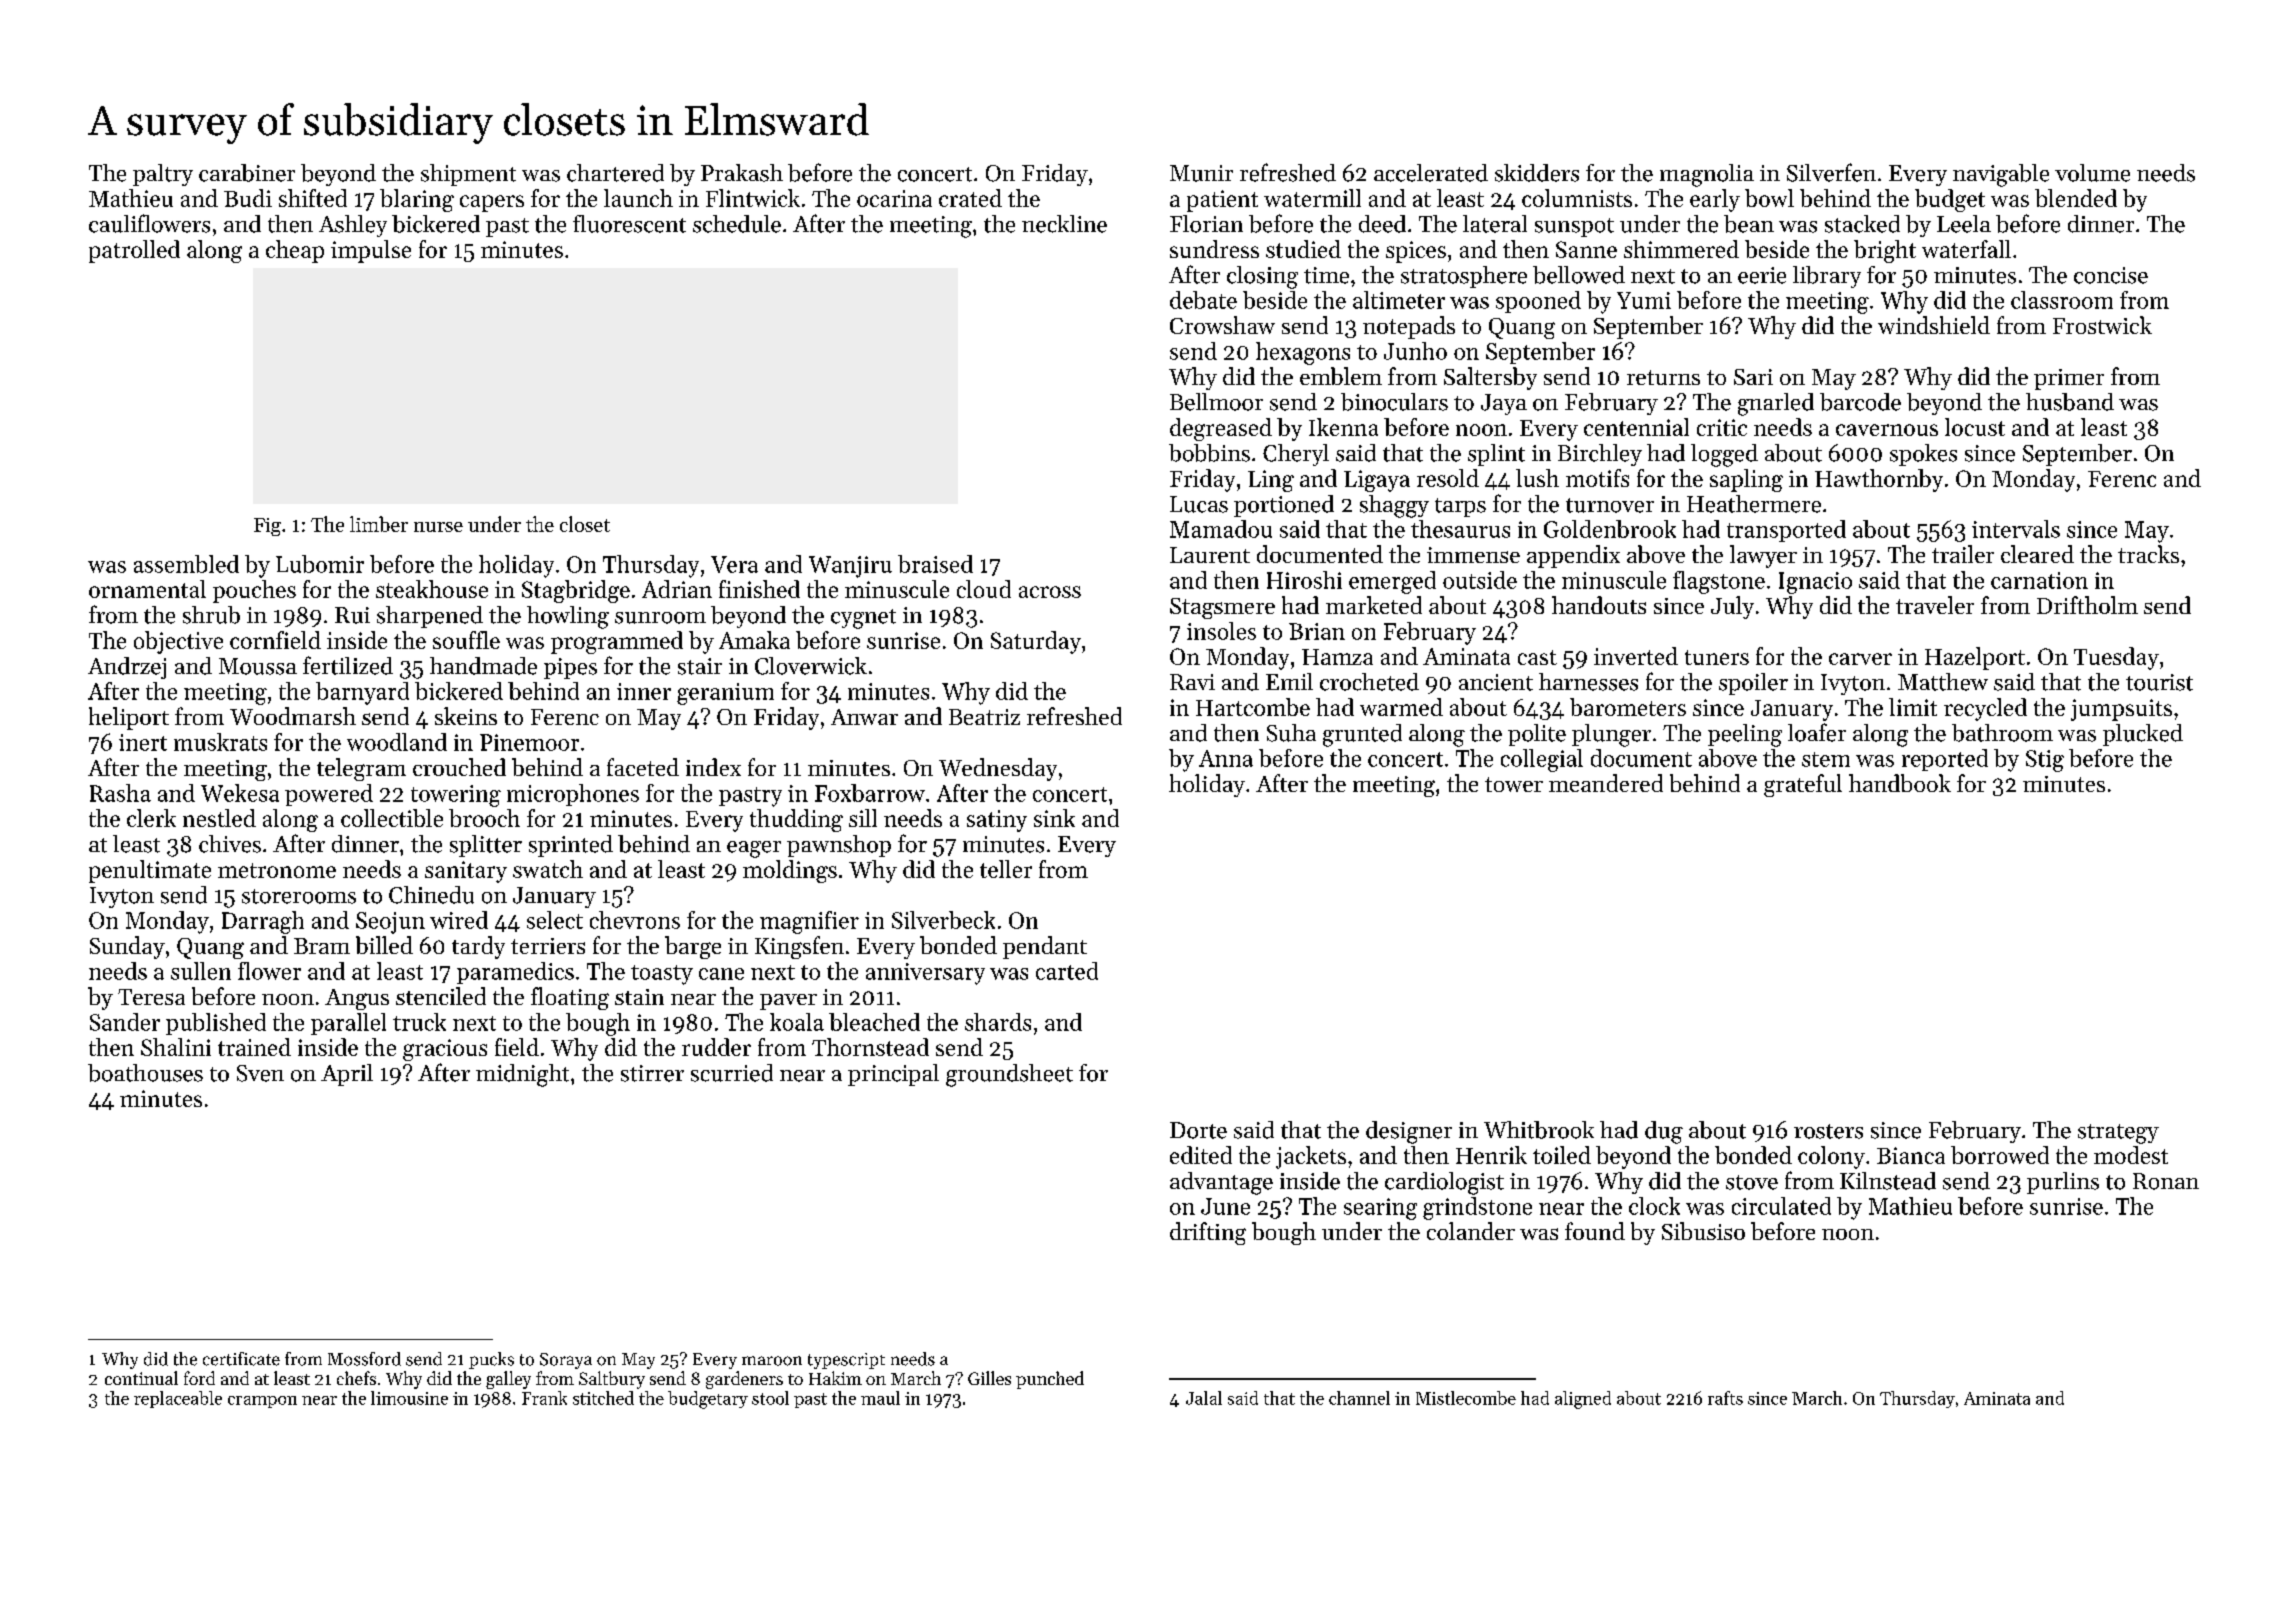 The height and width of the document is (1620, 2292). Describe the element at coordinates (1539, 1130) in the document. I see `Whitbrook` at that location.
